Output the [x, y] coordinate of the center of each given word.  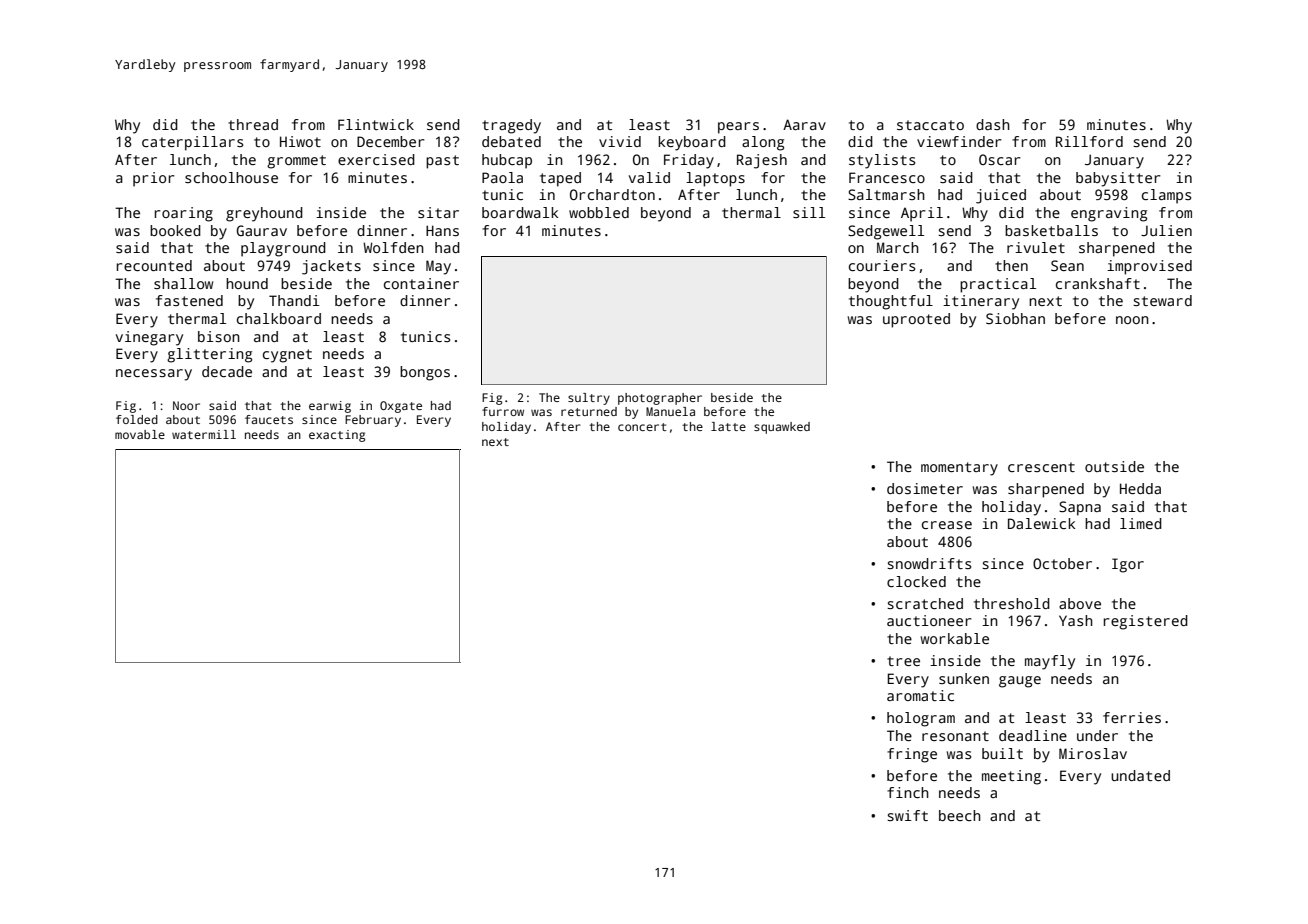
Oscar [1000, 159]
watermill [204, 434]
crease [947, 525]
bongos [425, 373]
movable [140, 434]
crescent [1041, 467]
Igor [1128, 565]
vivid [620, 141]
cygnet [287, 356]
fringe [912, 755]
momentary [959, 469]
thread [253, 124]
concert [642, 427]
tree [903, 661]
